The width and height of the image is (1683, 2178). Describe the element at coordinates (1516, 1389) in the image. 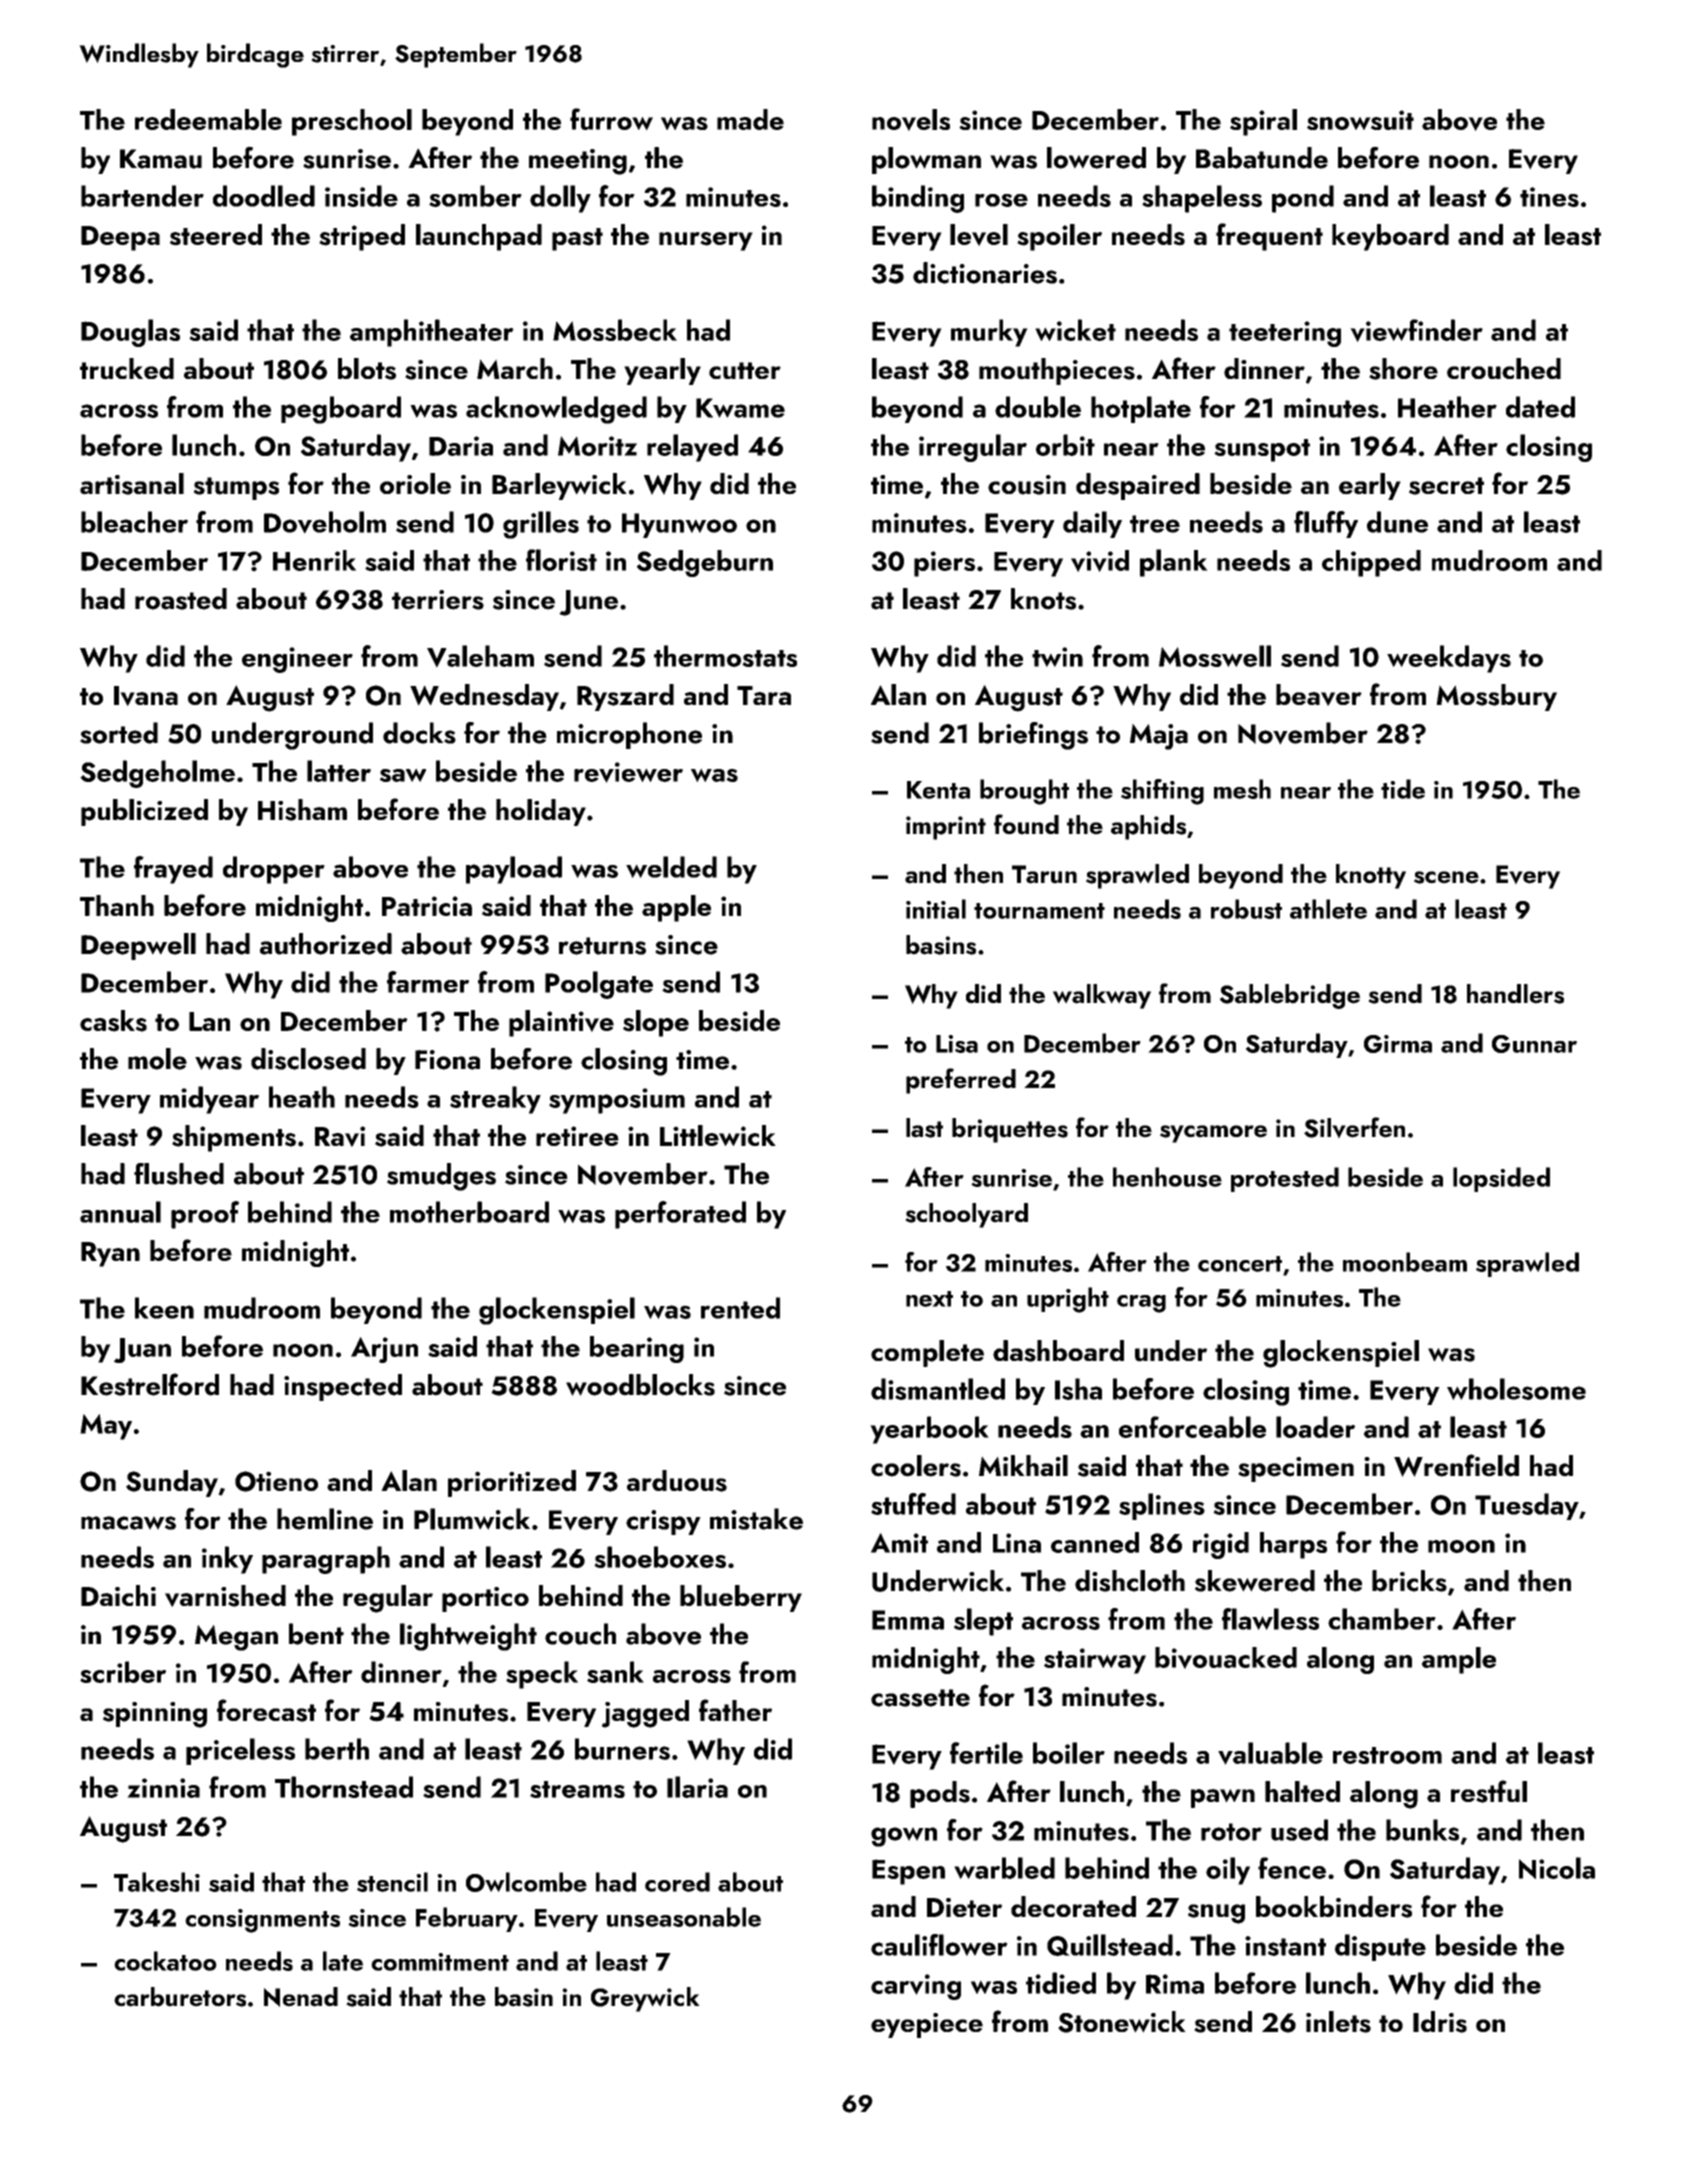

I see `wholesome` at that location.
